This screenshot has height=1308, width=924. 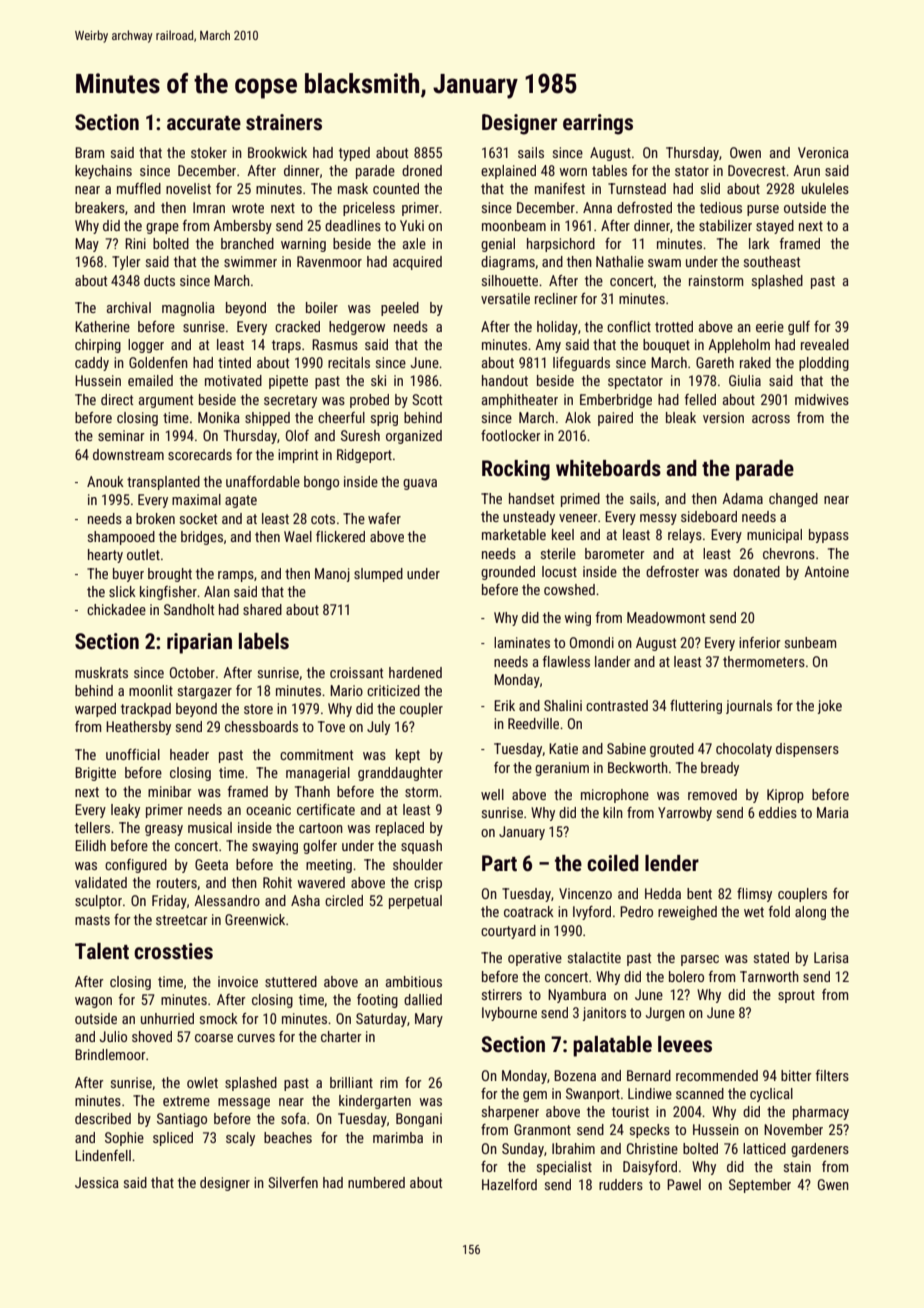 What do you see at coordinates (756, 571) in the screenshot?
I see `donated` at bounding box center [756, 571].
